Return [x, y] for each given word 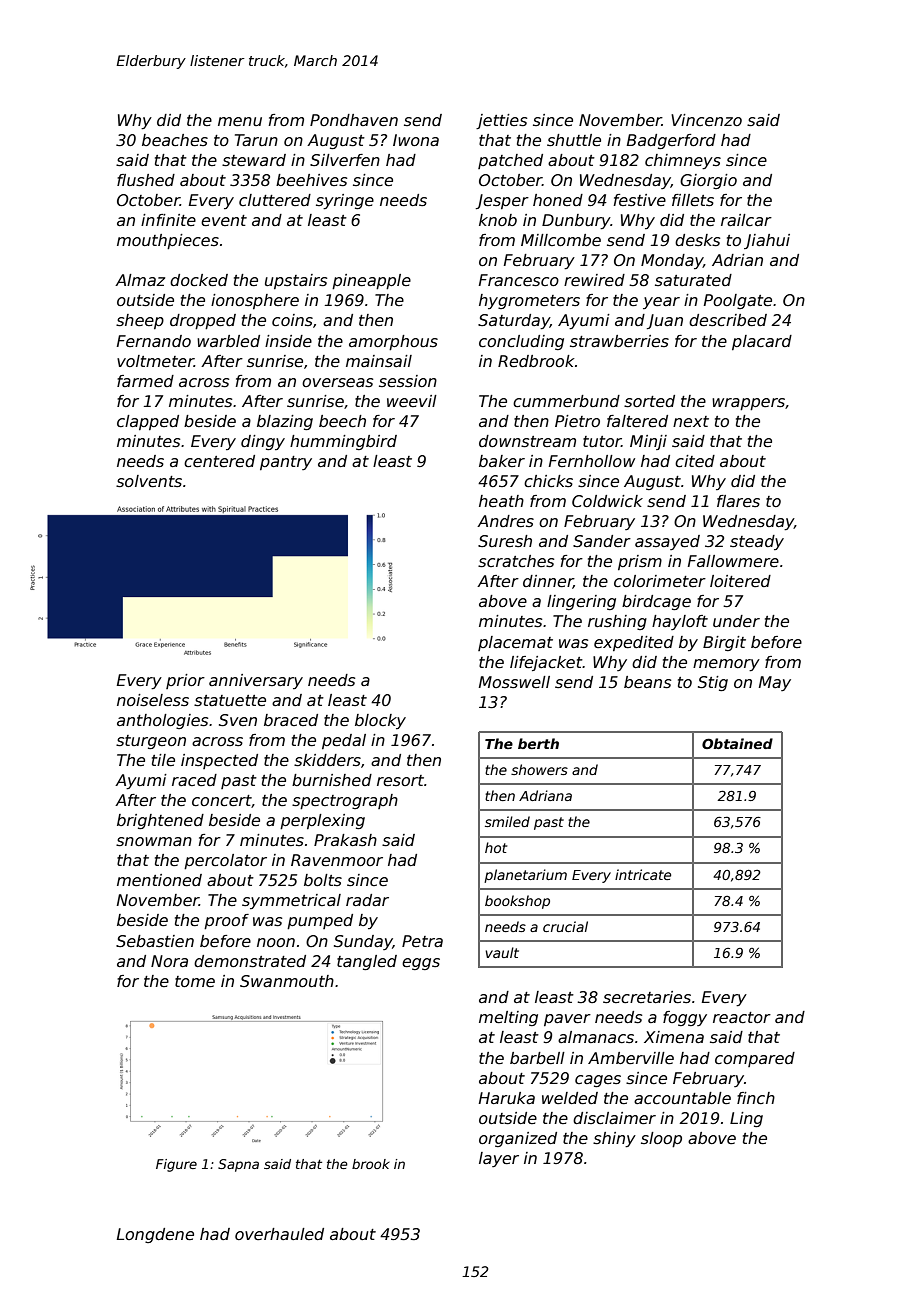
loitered [740, 581]
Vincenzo [706, 120]
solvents [149, 481]
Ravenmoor [337, 860]
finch [756, 1098]
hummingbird [343, 442]
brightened [160, 821]
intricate [643, 874]
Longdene [155, 1235]
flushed [146, 180]
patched [510, 161]
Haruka [507, 1098]
